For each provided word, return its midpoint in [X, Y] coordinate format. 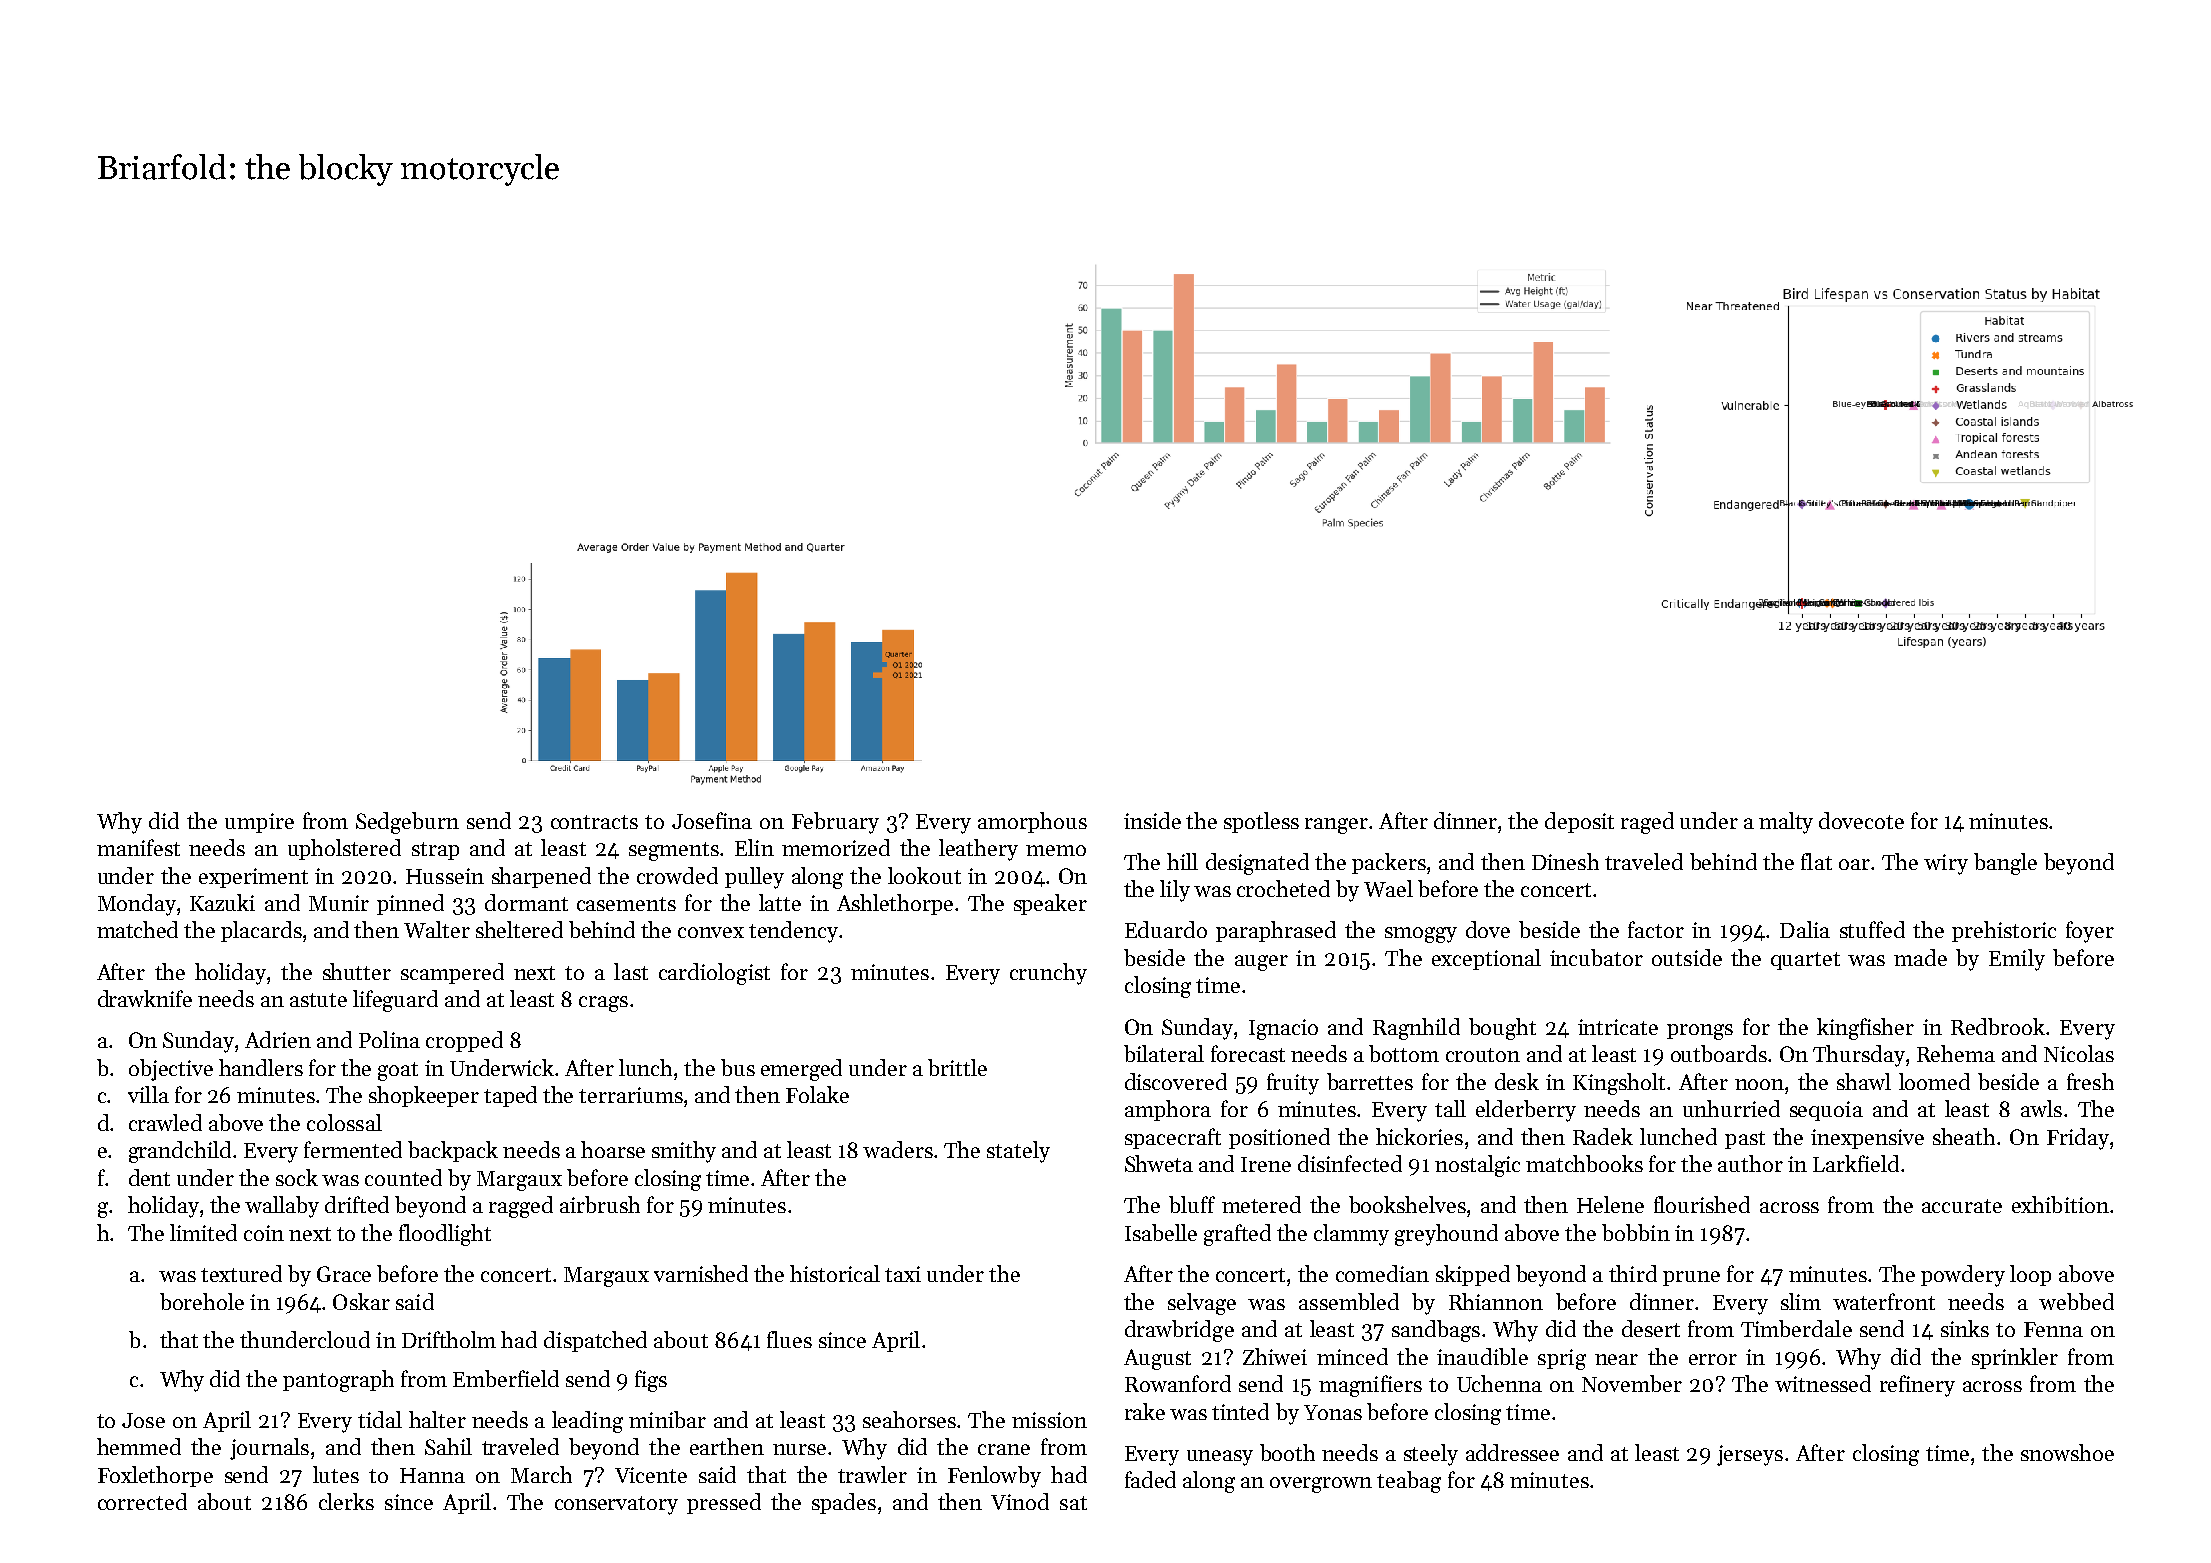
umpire [259, 823]
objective [171, 1070]
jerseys [1750, 1455]
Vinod [1020, 1501]
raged [1647, 823]
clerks [346, 1501]
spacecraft [1173, 1138]
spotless [1261, 822]
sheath [1964, 1136]
